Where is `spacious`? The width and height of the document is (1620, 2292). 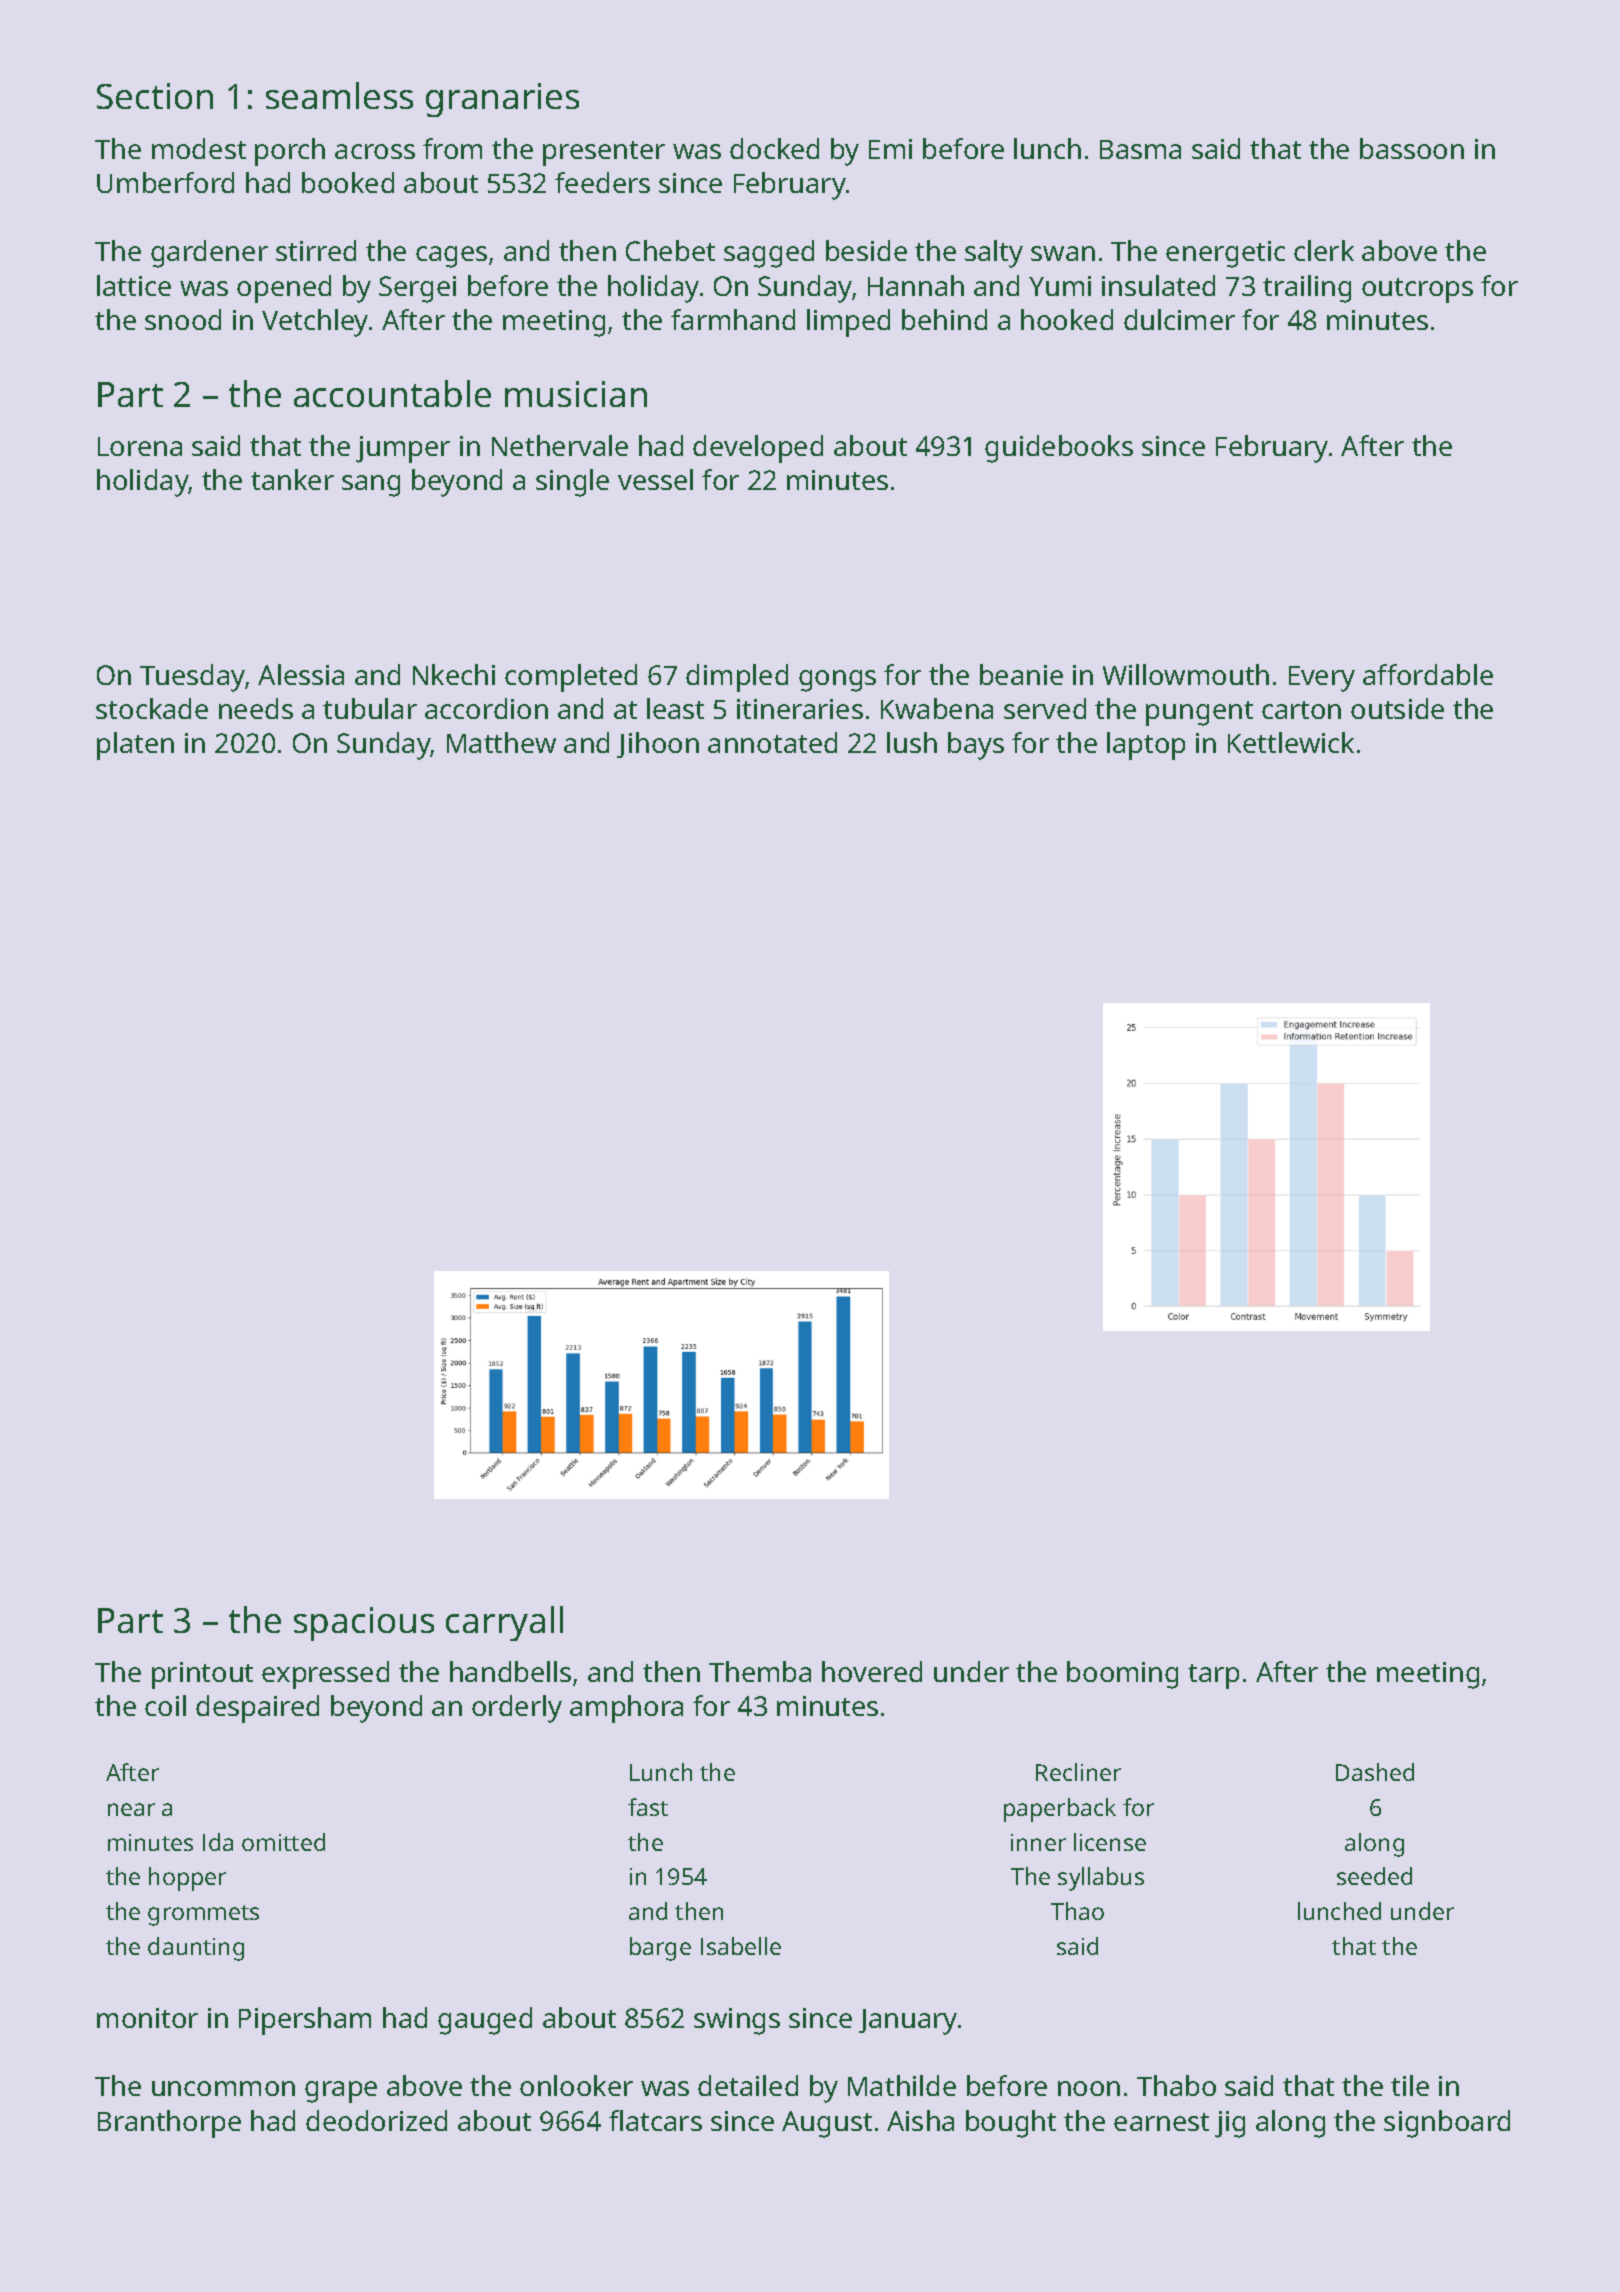 spacious is located at coordinates (364, 1624).
